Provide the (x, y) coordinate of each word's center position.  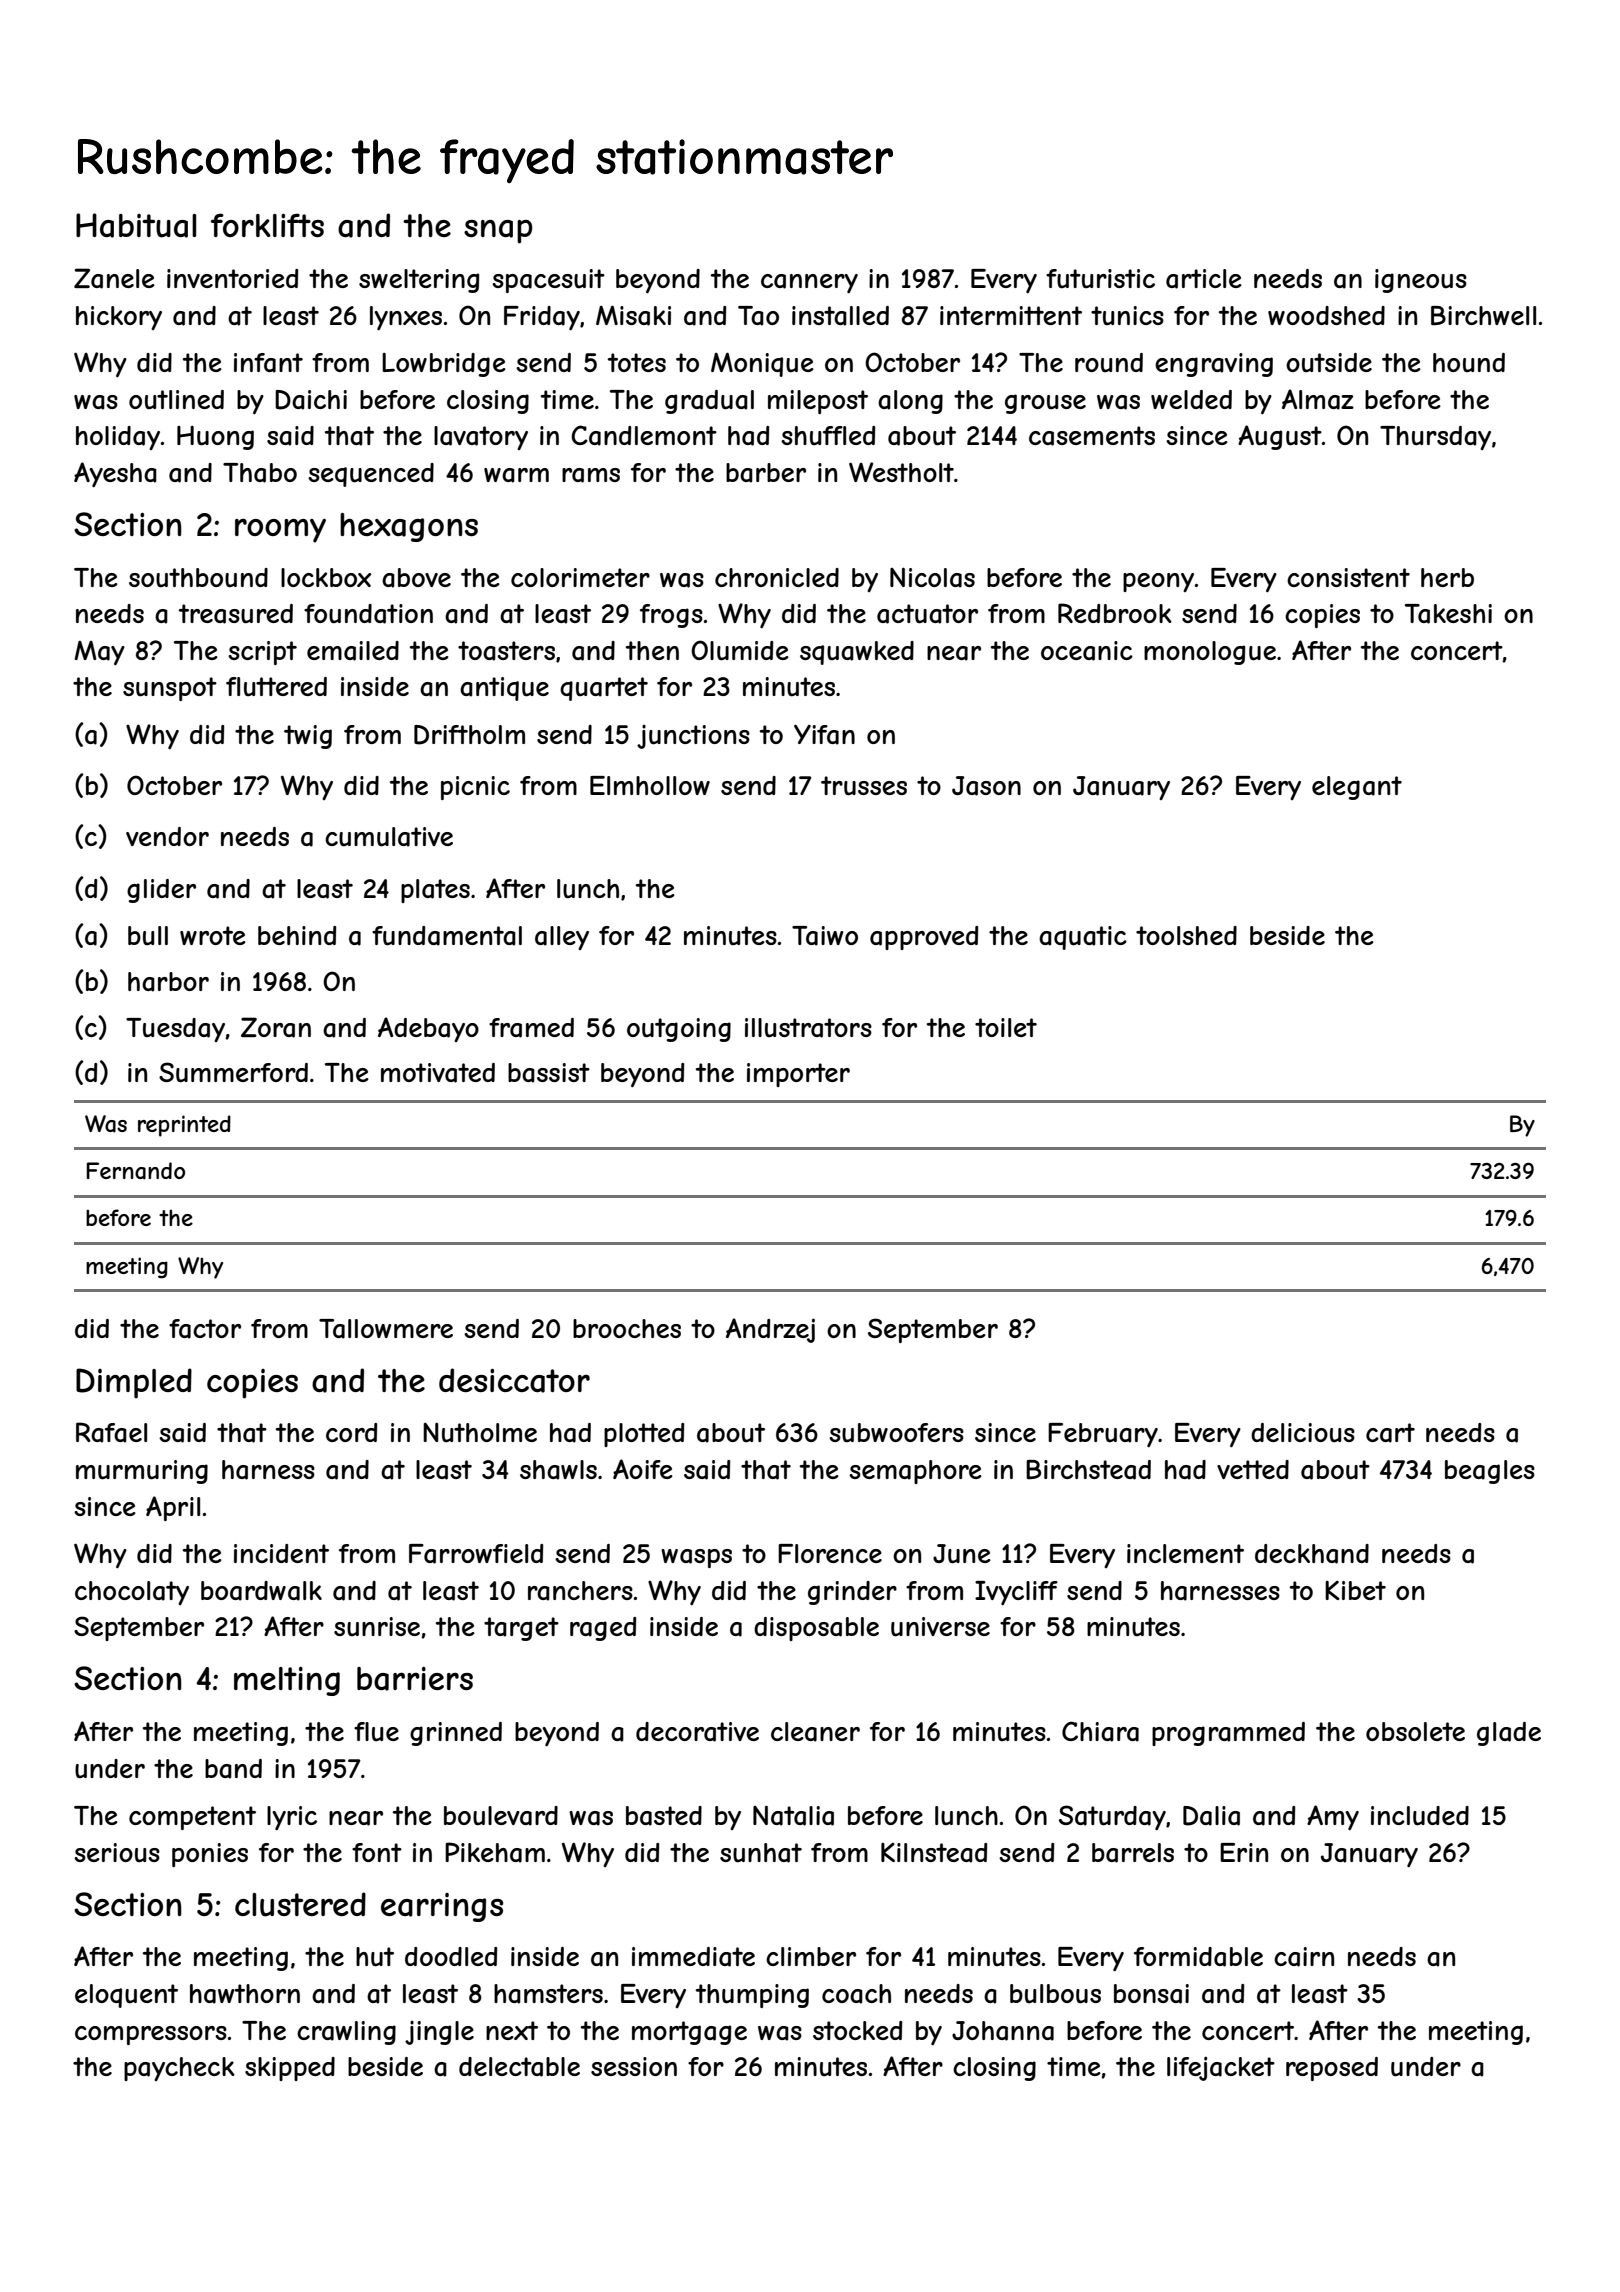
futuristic (1100, 279)
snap (498, 232)
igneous (1421, 281)
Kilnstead (934, 1853)
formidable (1198, 1957)
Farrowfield (476, 1554)
